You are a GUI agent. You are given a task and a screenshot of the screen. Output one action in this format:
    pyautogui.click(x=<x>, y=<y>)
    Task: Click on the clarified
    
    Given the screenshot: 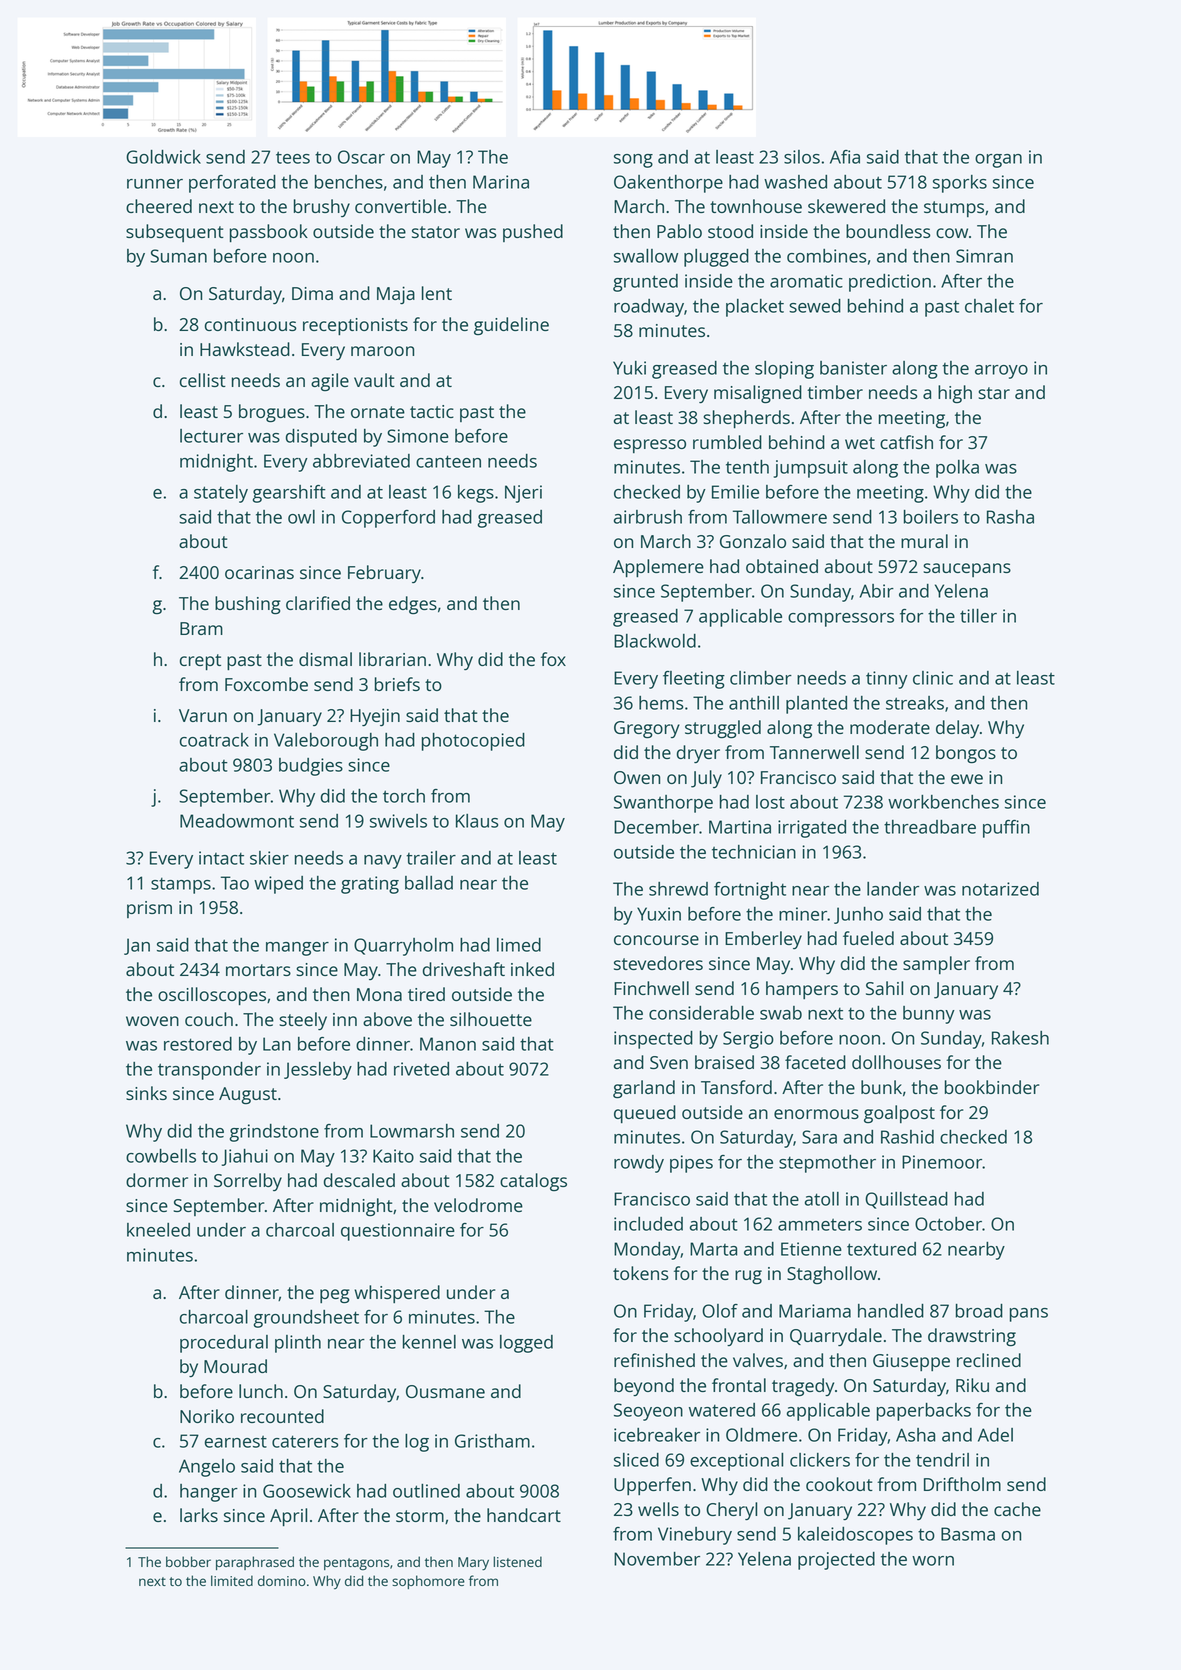 What is the action you would take?
    pyautogui.click(x=318, y=603)
